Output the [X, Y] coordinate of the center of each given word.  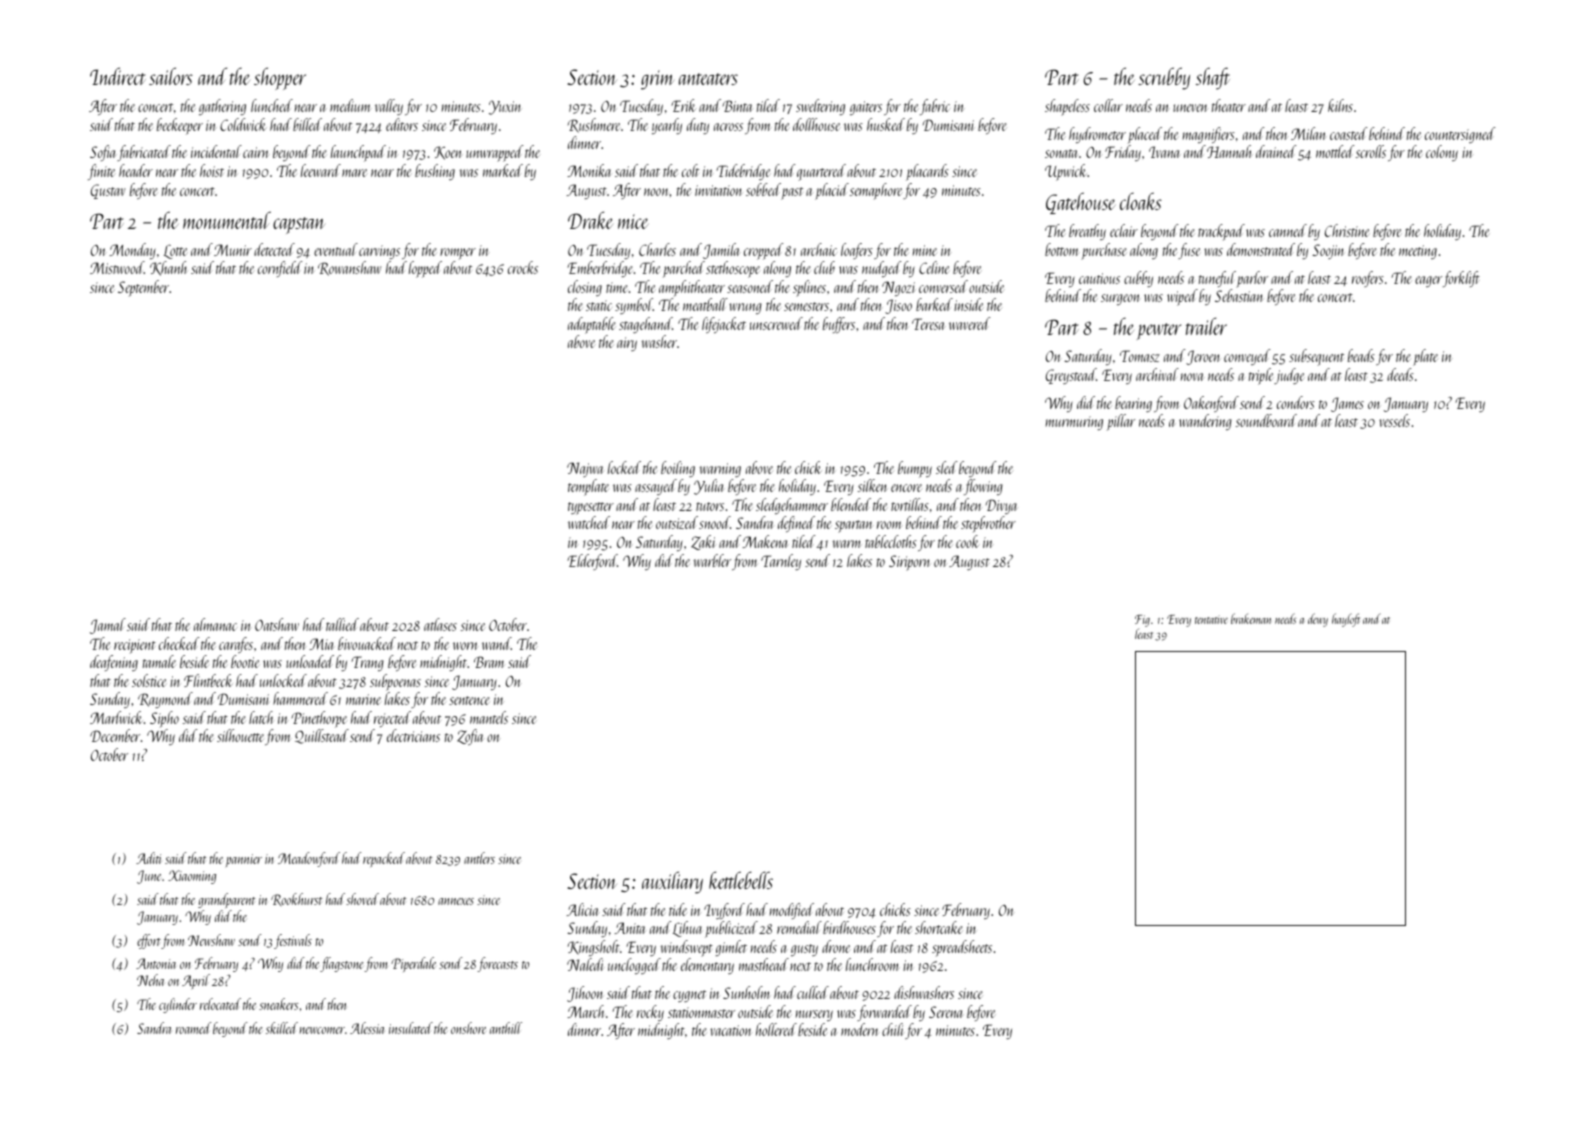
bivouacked [367, 643]
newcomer [322, 1030]
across [728, 127]
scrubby [1164, 78]
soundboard [1266, 420]
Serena [945, 1012]
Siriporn [909, 563]
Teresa [928, 324]
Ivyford [724, 911]
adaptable [591, 325]
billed [307, 124]
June [149, 877]
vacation [731, 1030]
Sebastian [1239, 295]
